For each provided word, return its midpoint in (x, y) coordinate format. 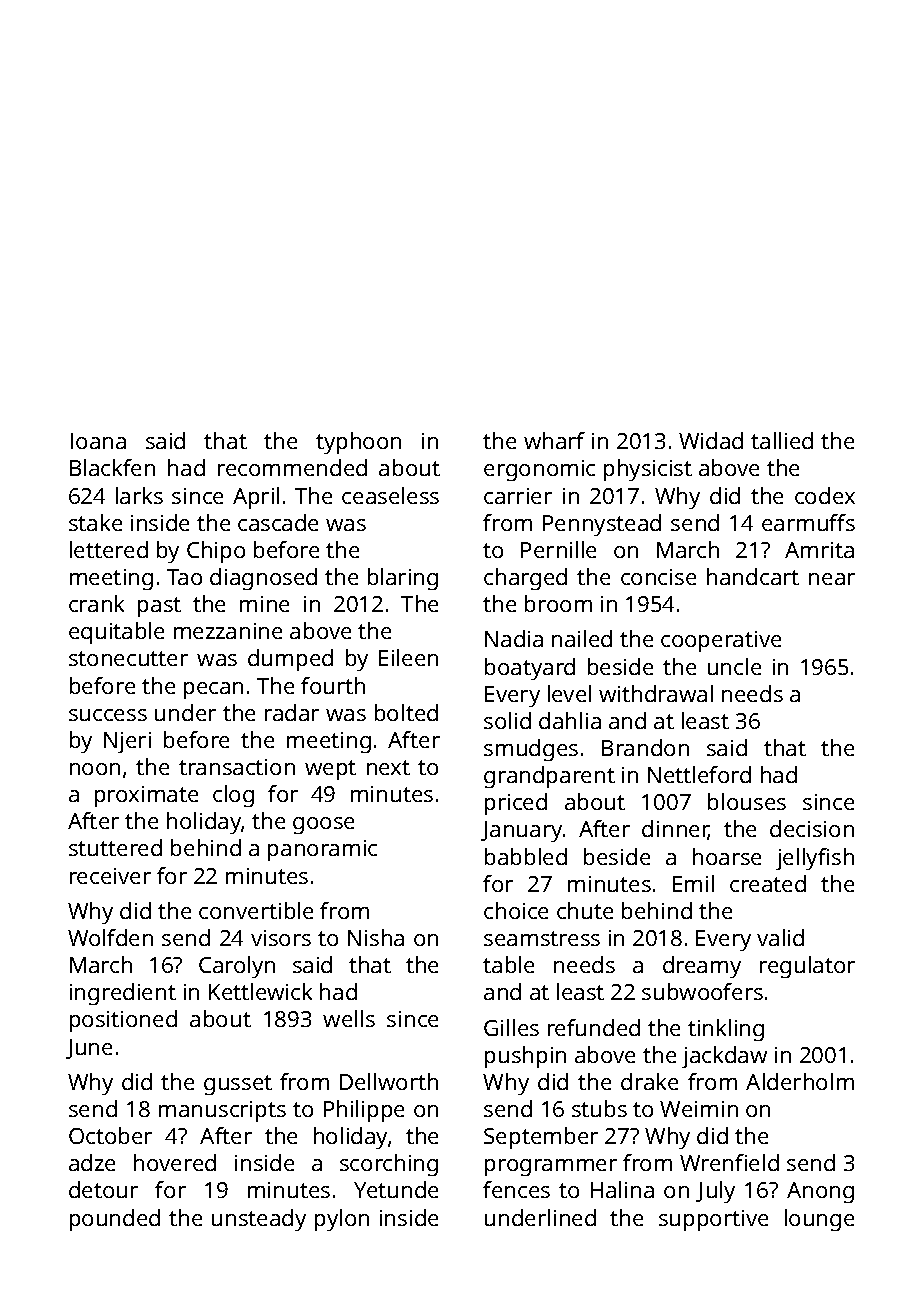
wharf (554, 440)
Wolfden (110, 937)
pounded (115, 1220)
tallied (782, 440)
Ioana (98, 441)
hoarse (727, 856)
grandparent (549, 777)
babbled (526, 856)
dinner (675, 830)
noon (95, 769)
